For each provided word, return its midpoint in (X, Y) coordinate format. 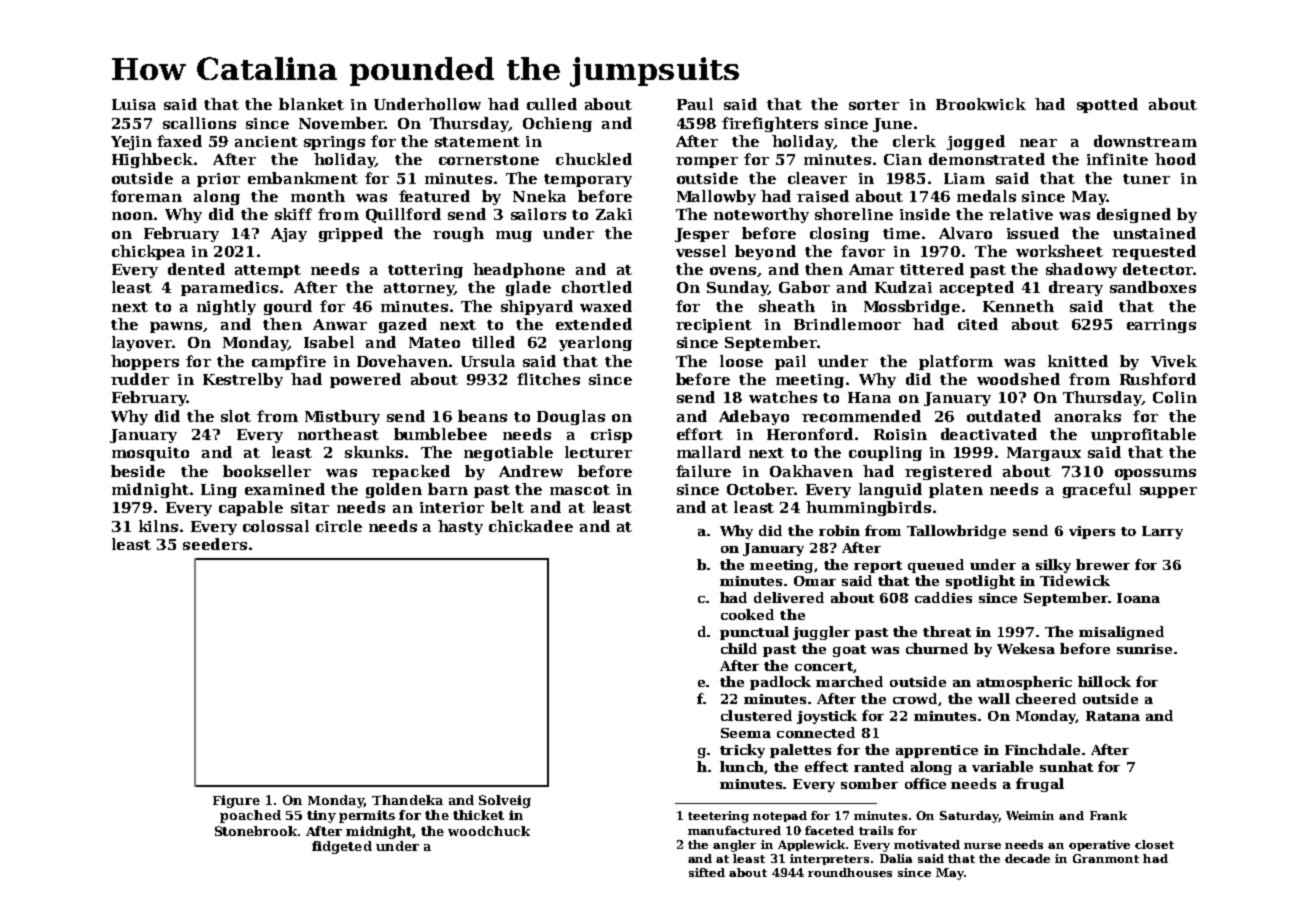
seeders (215, 544)
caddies (943, 597)
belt (507, 507)
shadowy (1081, 270)
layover (142, 343)
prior (218, 180)
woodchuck (489, 831)
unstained (1154, 233)
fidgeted (342, 847)
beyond (765, 252)
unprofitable (1143, 435)
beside (138, 471)
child (739, 648)
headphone (519, 270)
